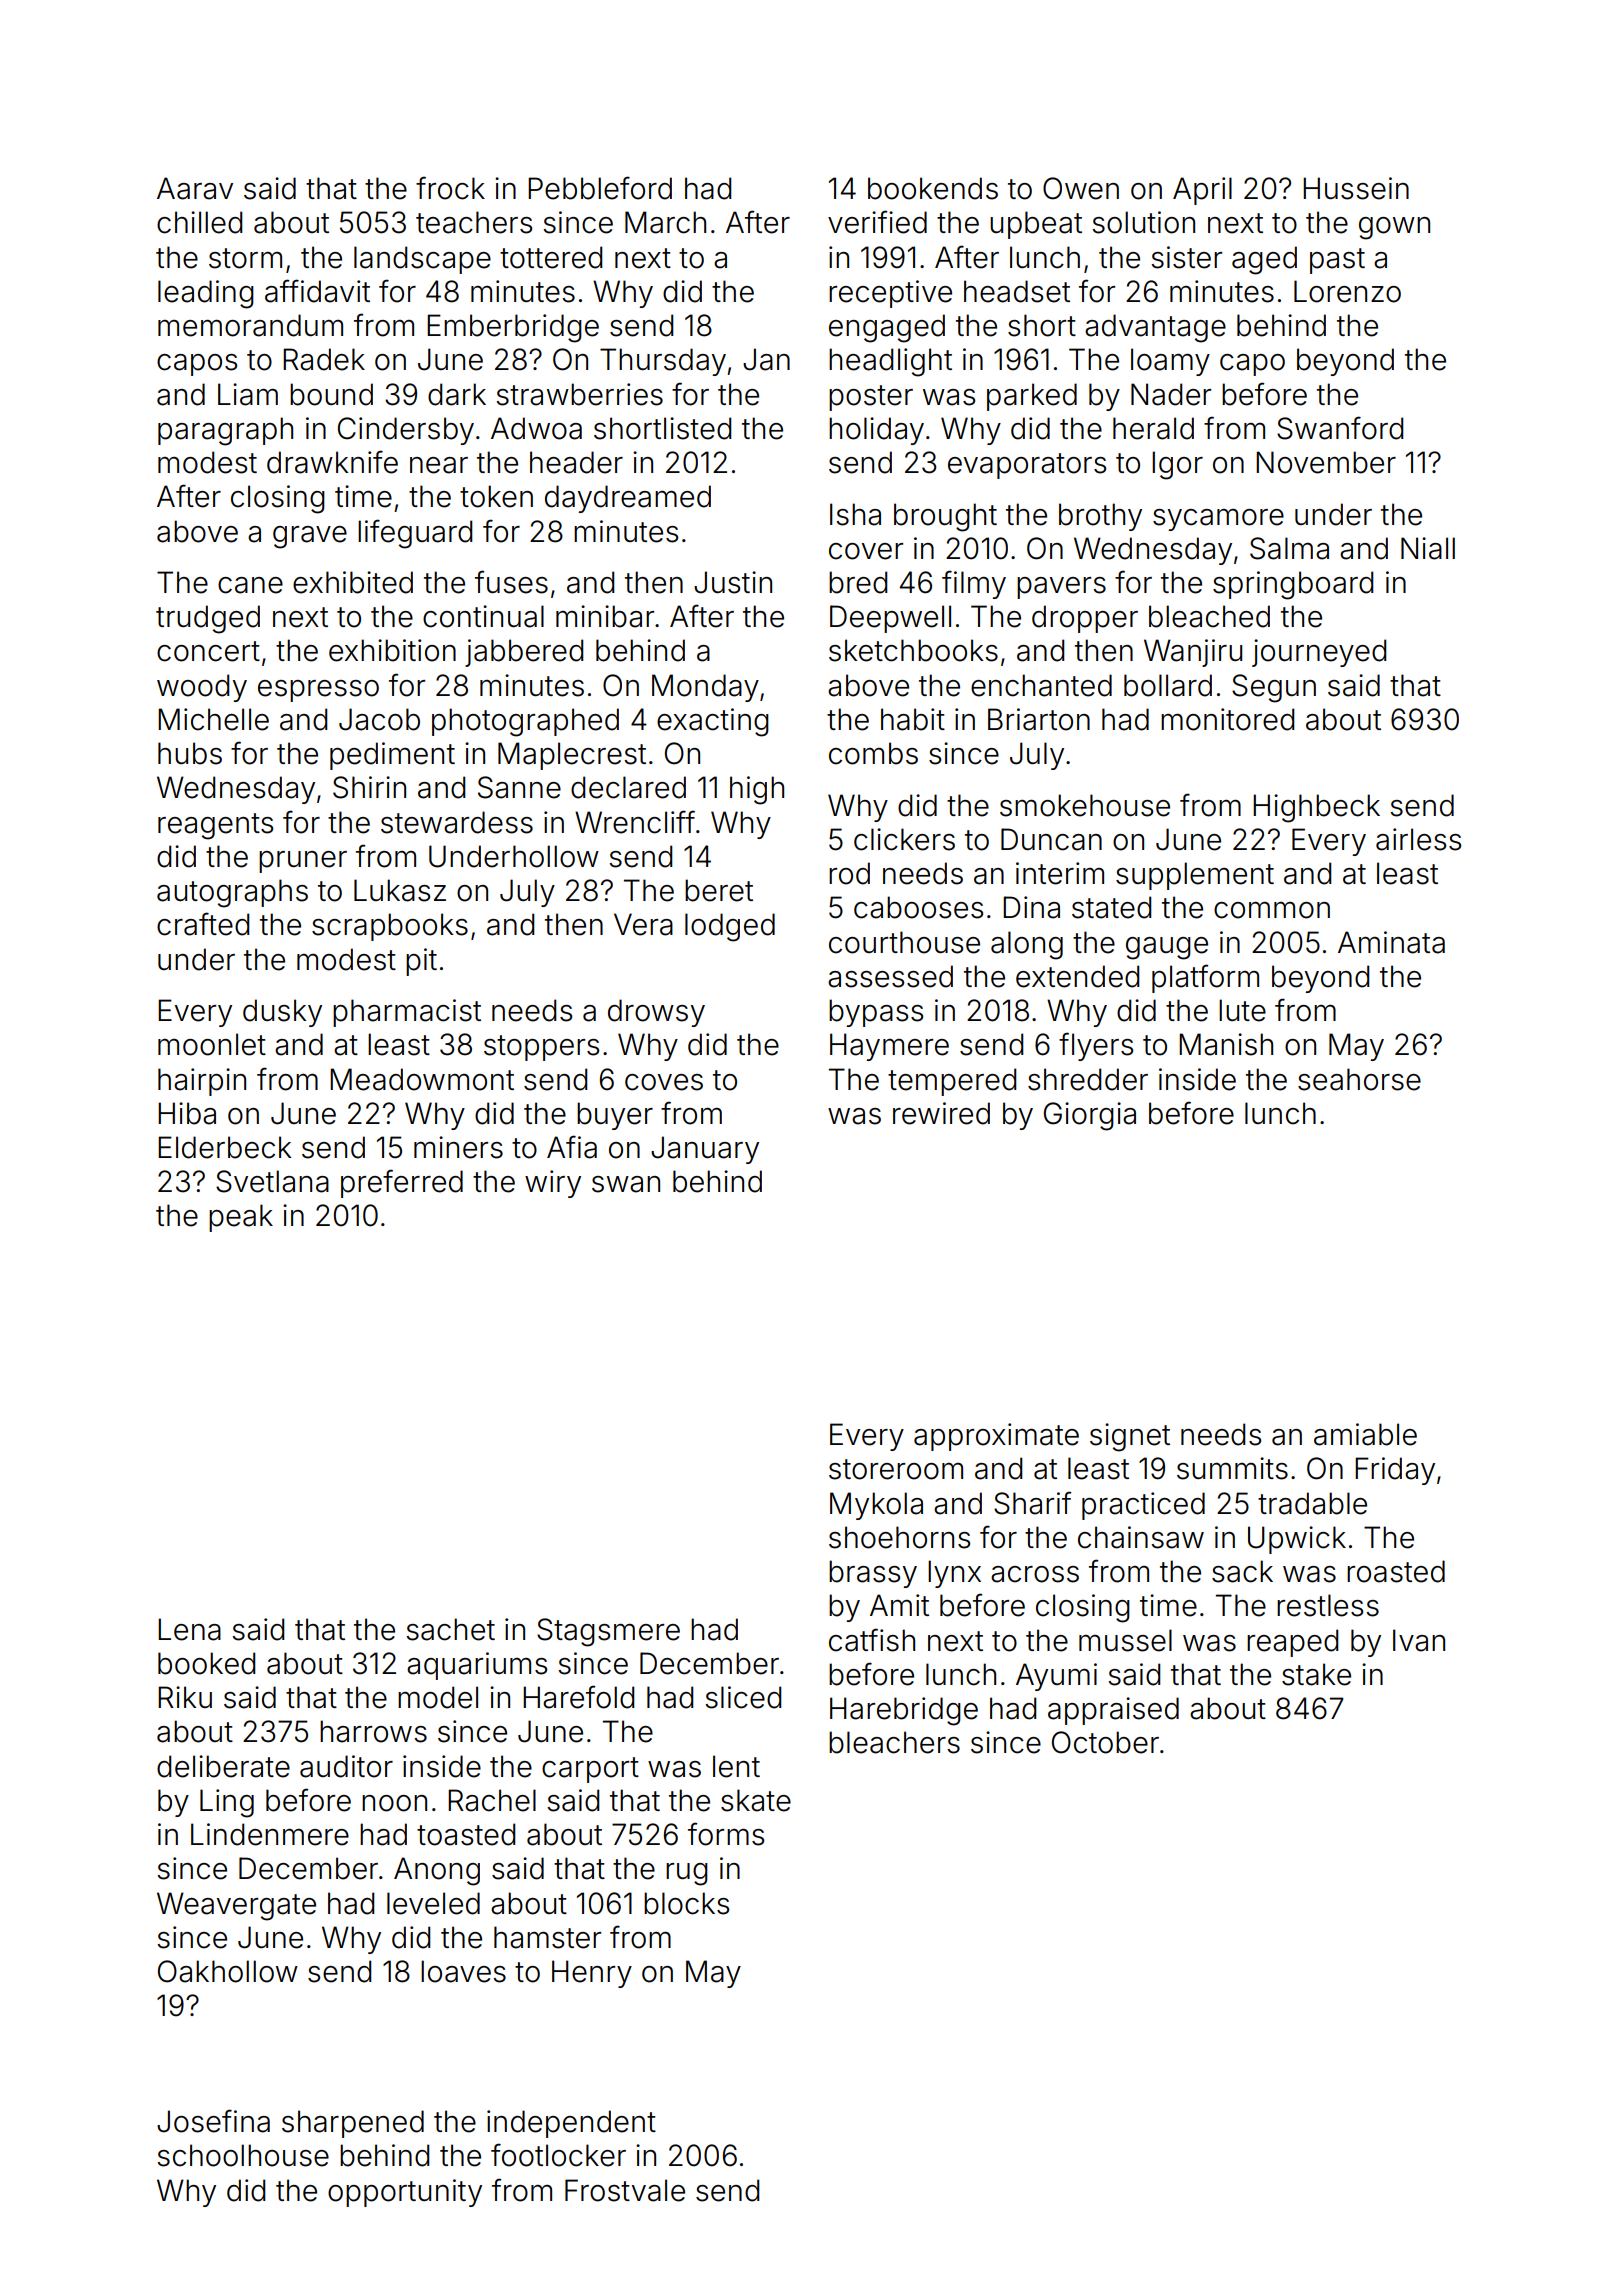 The width and height of the image is (1620, 2292). I want to click on rewired, so click(941, 1113).
